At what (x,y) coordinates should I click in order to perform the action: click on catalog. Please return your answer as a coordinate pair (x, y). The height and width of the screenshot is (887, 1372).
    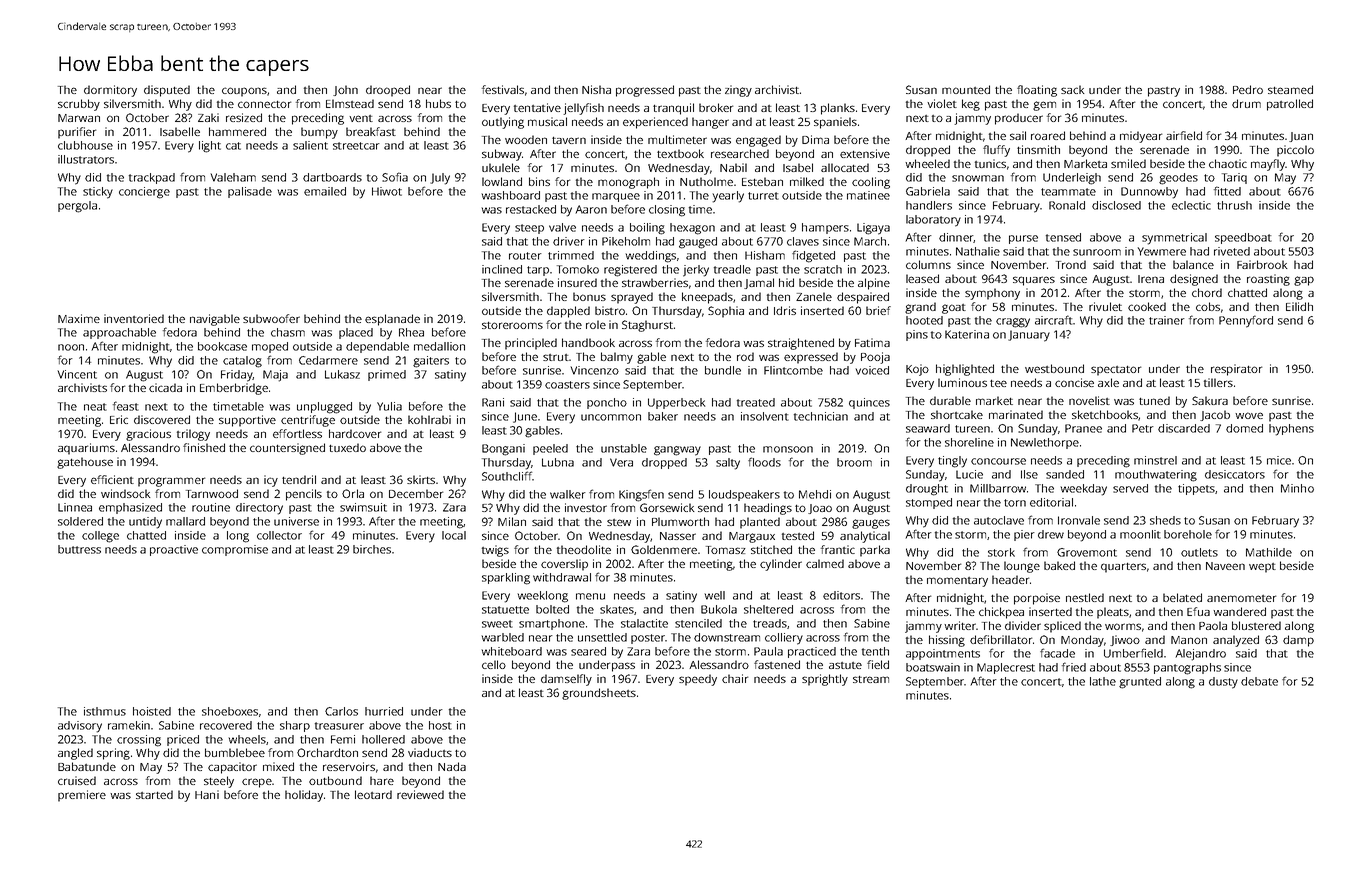
    Looking at the image, I should click on (242, 362).
